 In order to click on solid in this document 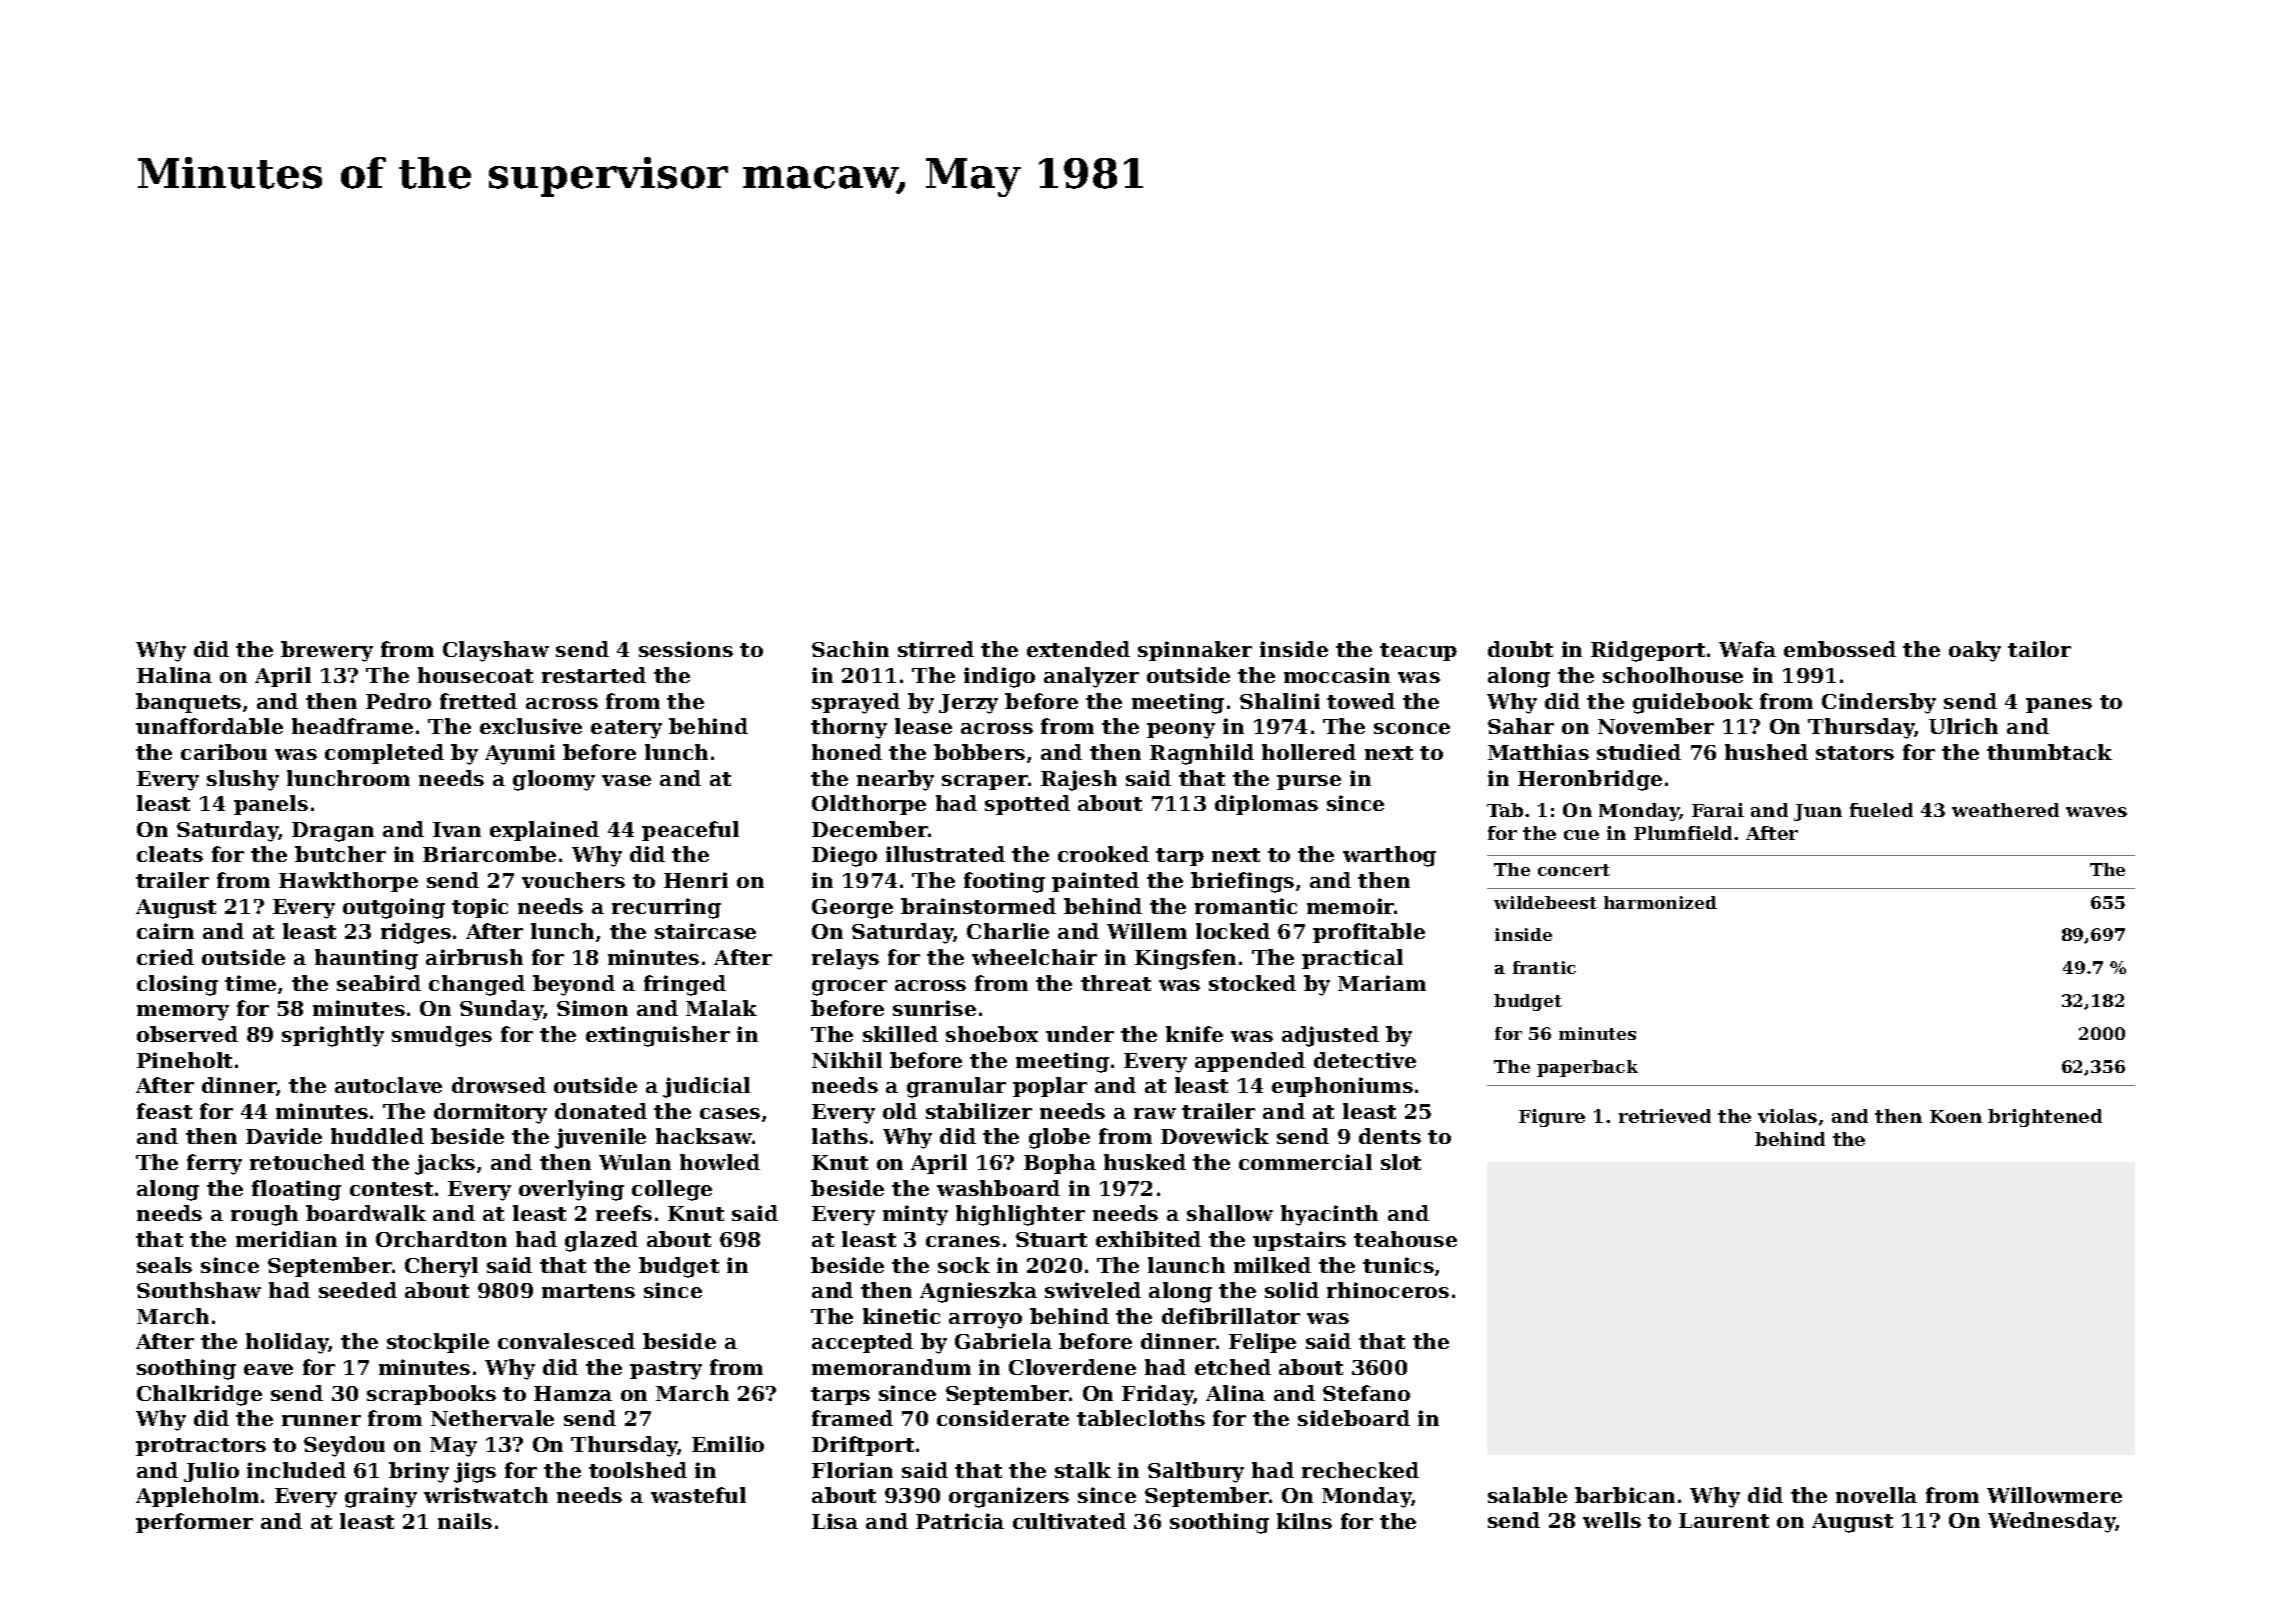, I will do `click(1292, 1290)`.
